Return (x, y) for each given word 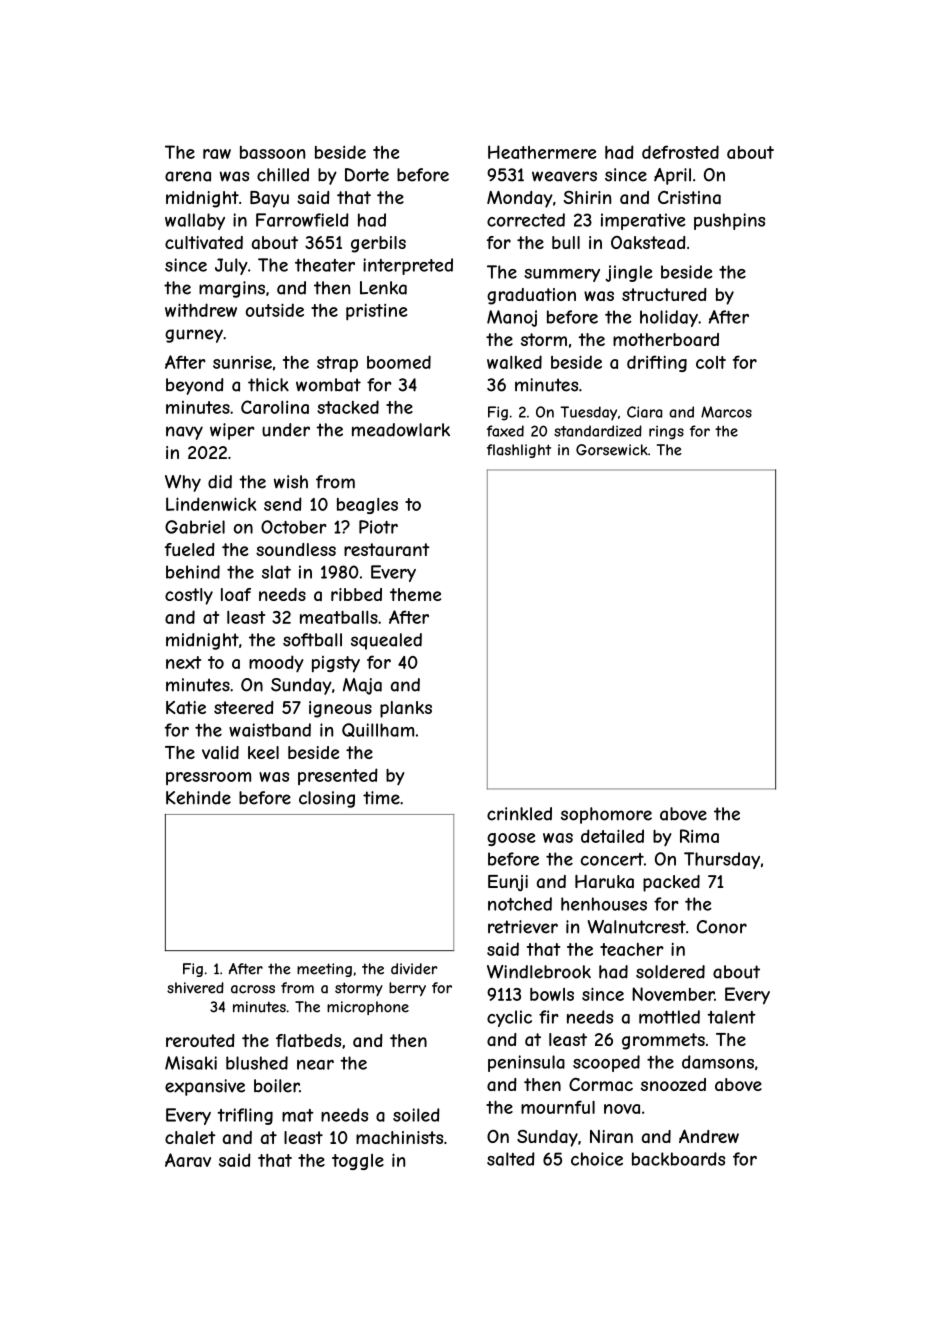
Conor (722, 927)
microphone (368, 1008)
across (253, 989)
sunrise (242, 362)
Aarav (188, 1160)
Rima (699, 836)
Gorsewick (612, 450)
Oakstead (648, 242)
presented (338, 776)
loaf (236, 594)
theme (415, 594)
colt (711, 362)
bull (566, 242)
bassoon (272, 152)
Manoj (512, 318)
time (381, 798)
